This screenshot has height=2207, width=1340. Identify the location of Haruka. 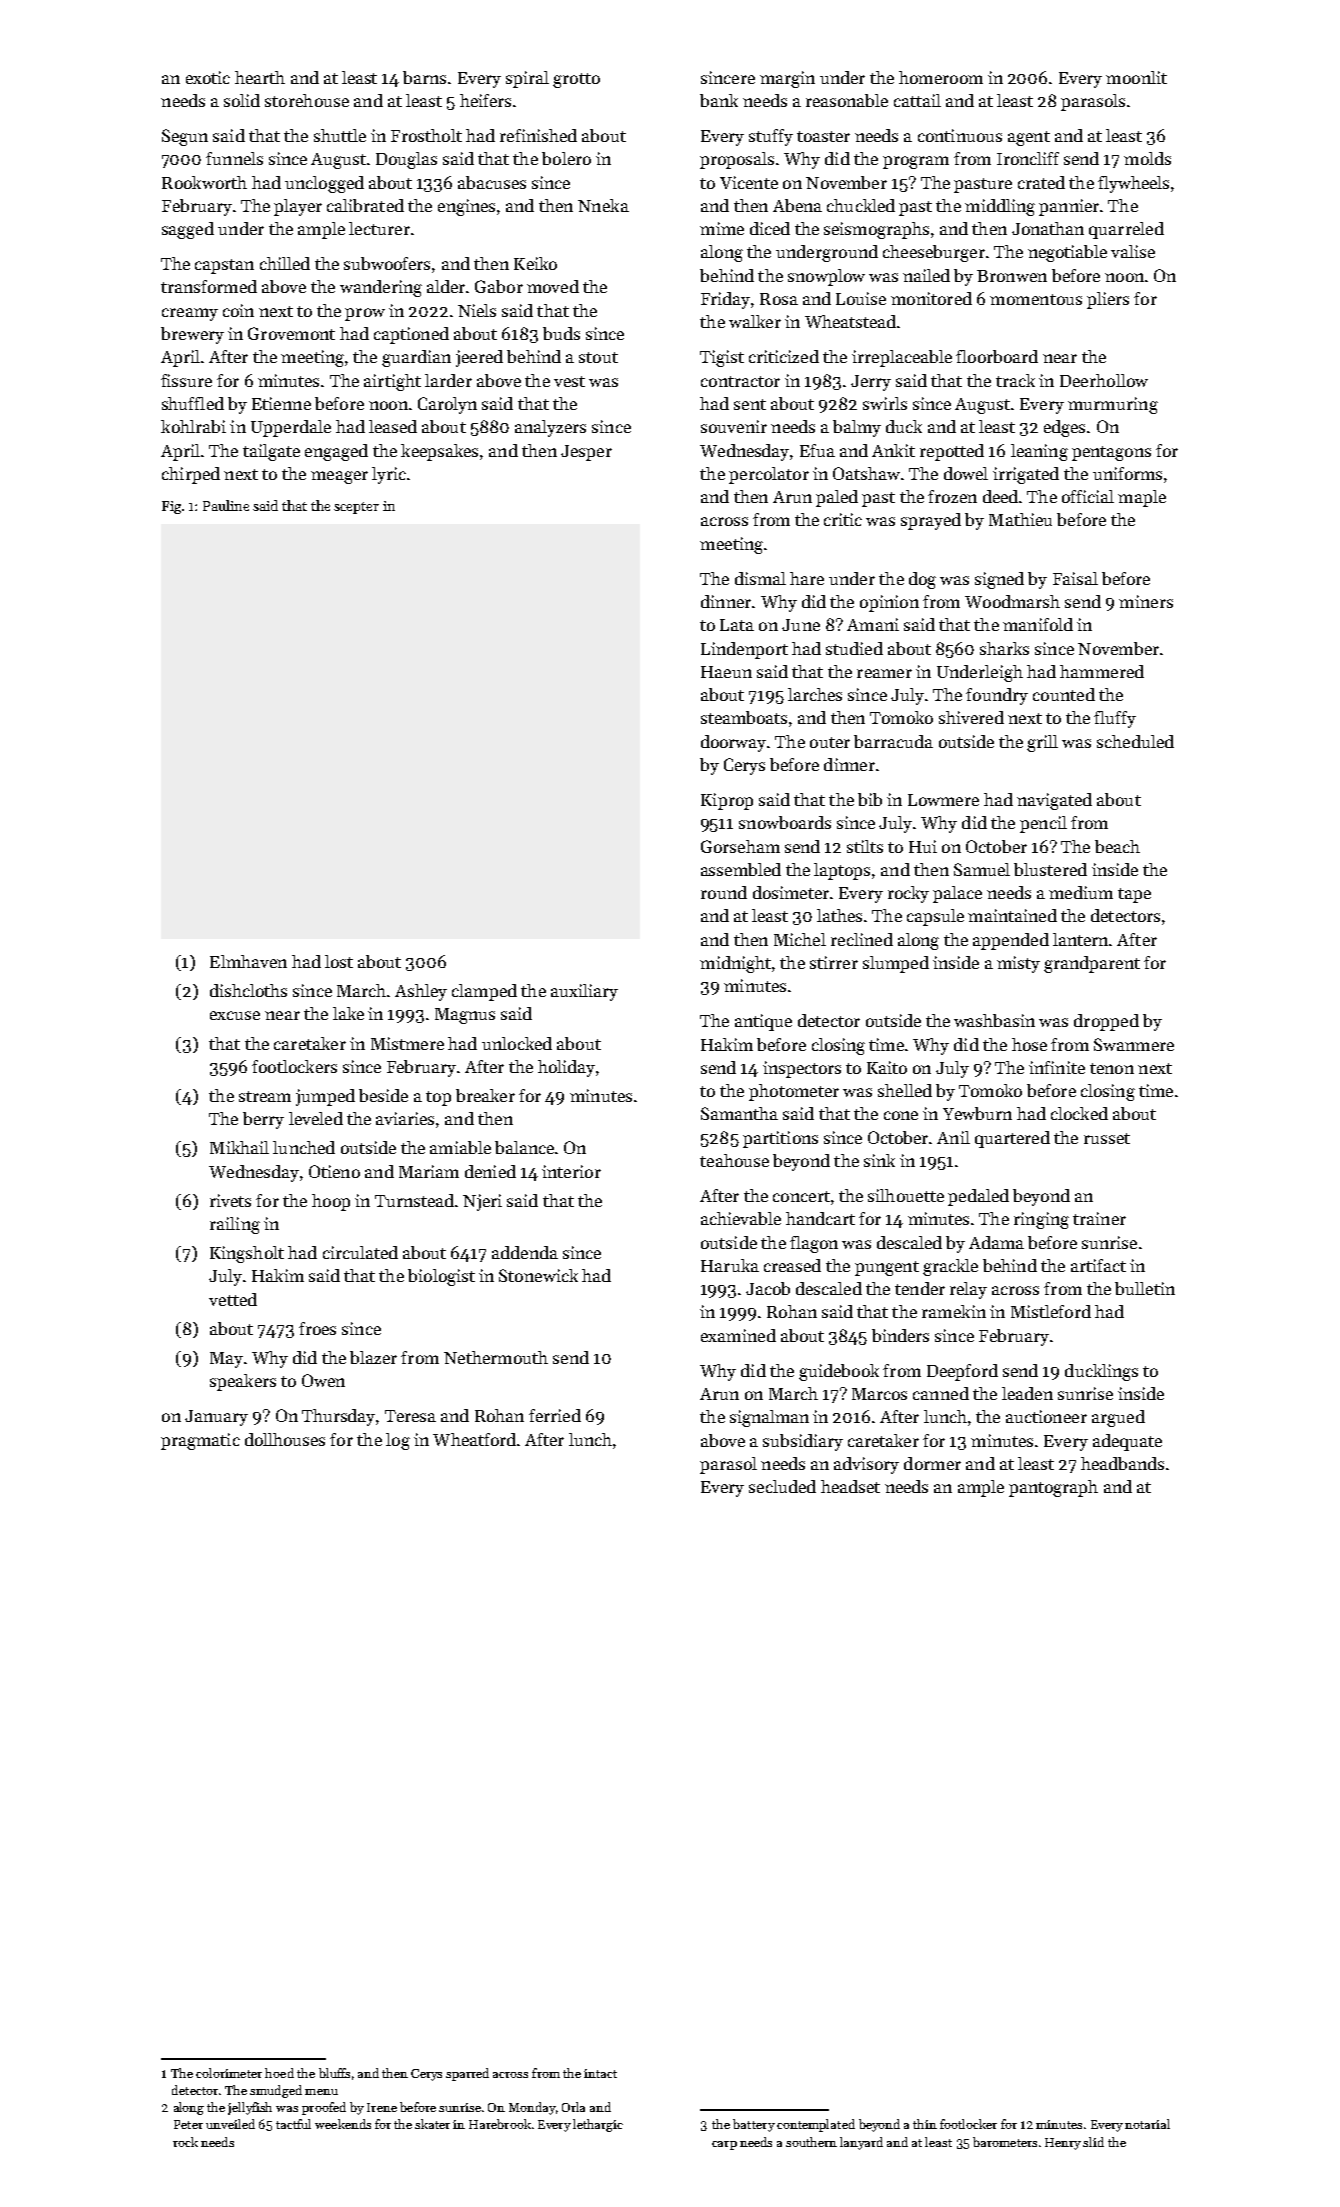
(730, 1265).
